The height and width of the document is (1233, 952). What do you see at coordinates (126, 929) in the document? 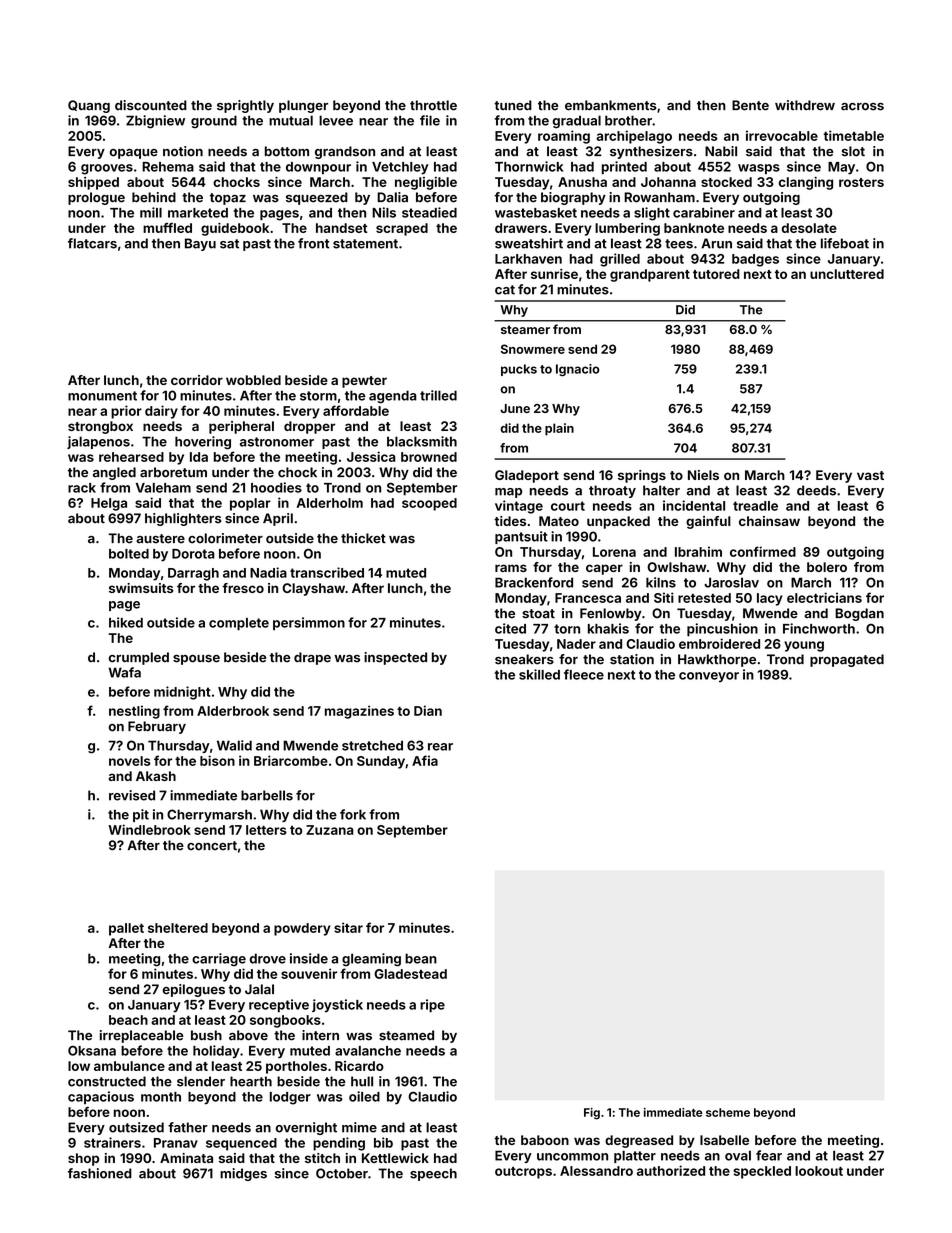
I see `pallet` at bounding box center [126, 929].
